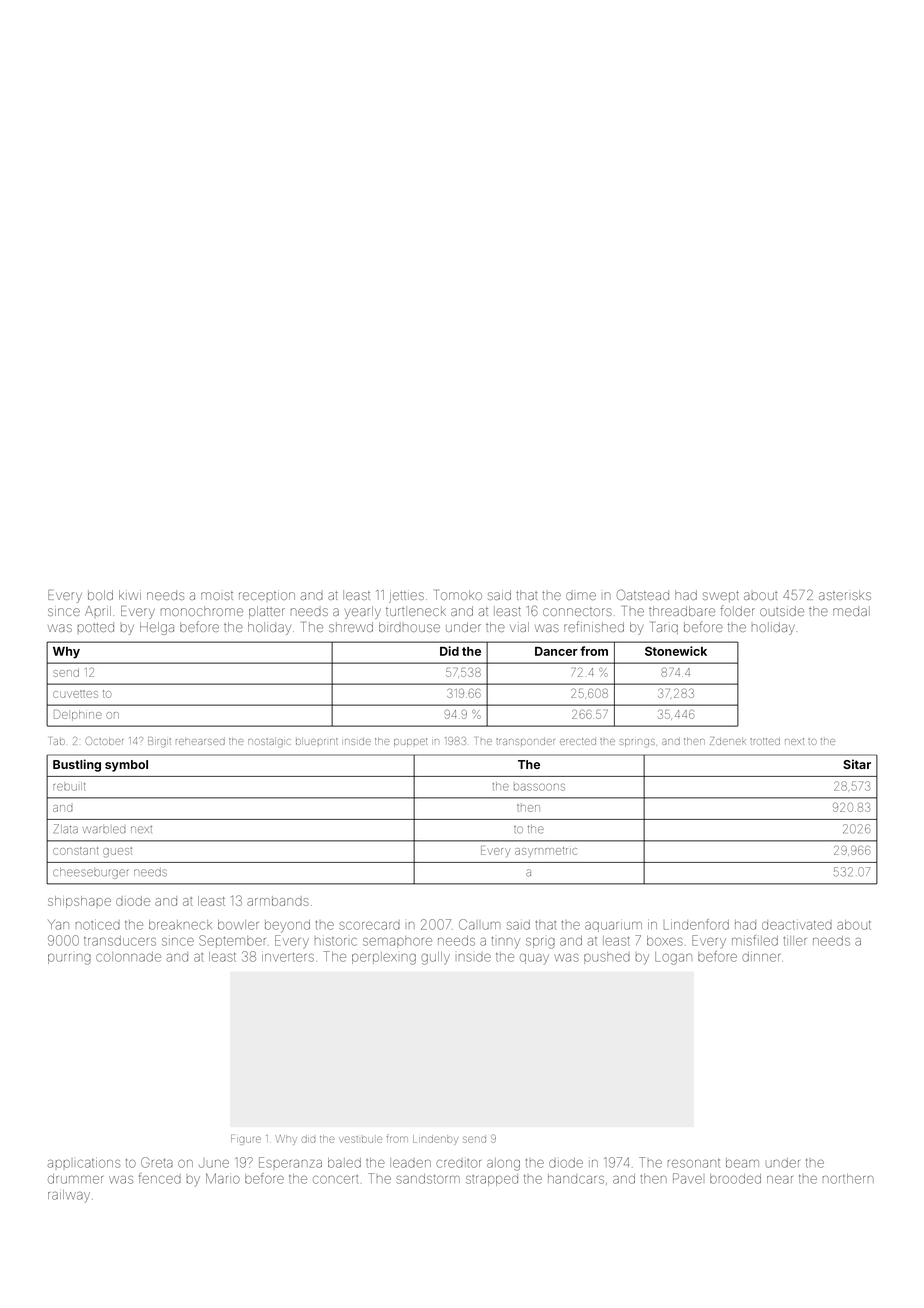 Image resolution: width=924 pixels, height=1308 pixels. Describe the element at coordinates (519, 627) in the image. I see `vial` at that location.
